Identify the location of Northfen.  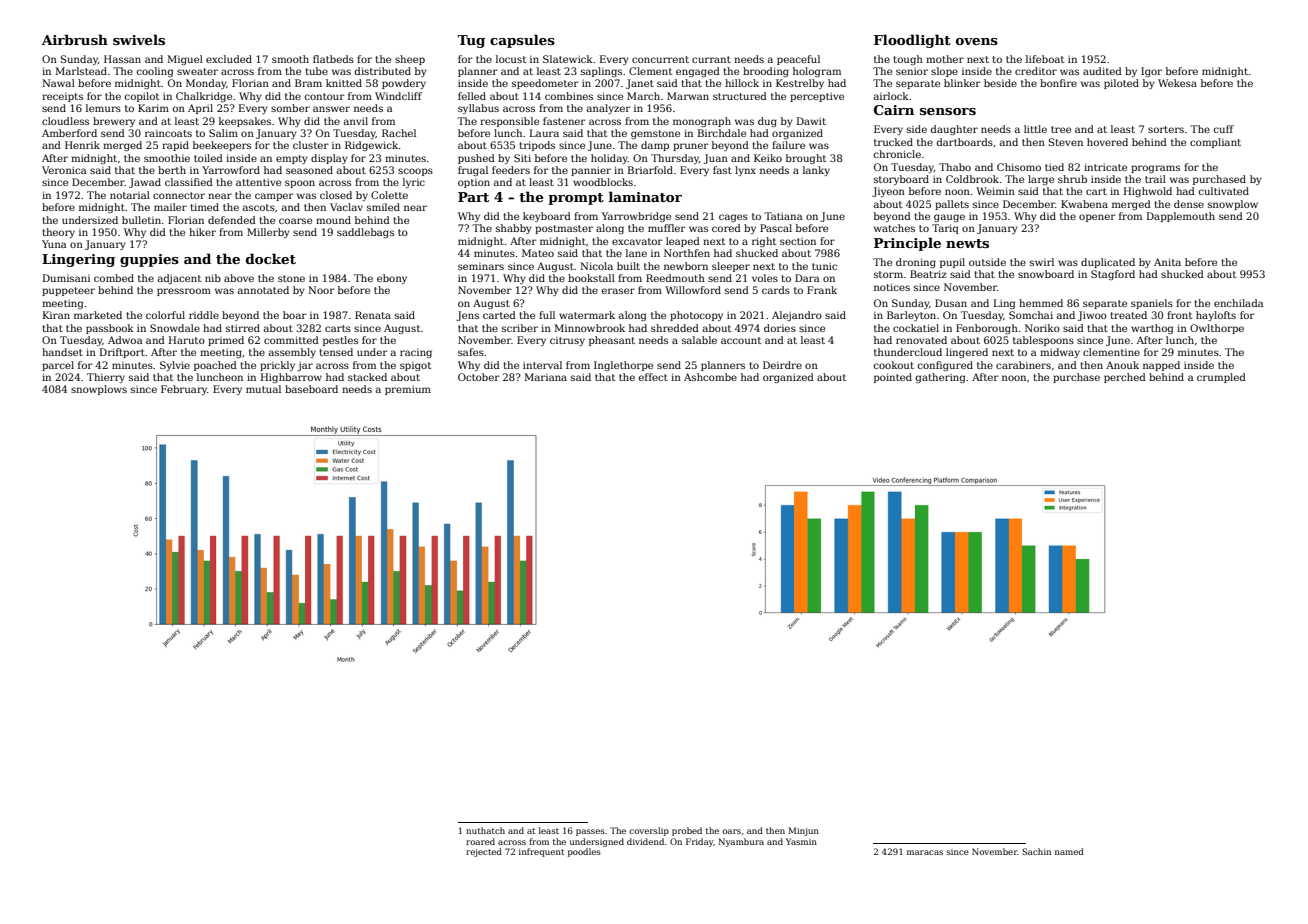
(687, 253).
